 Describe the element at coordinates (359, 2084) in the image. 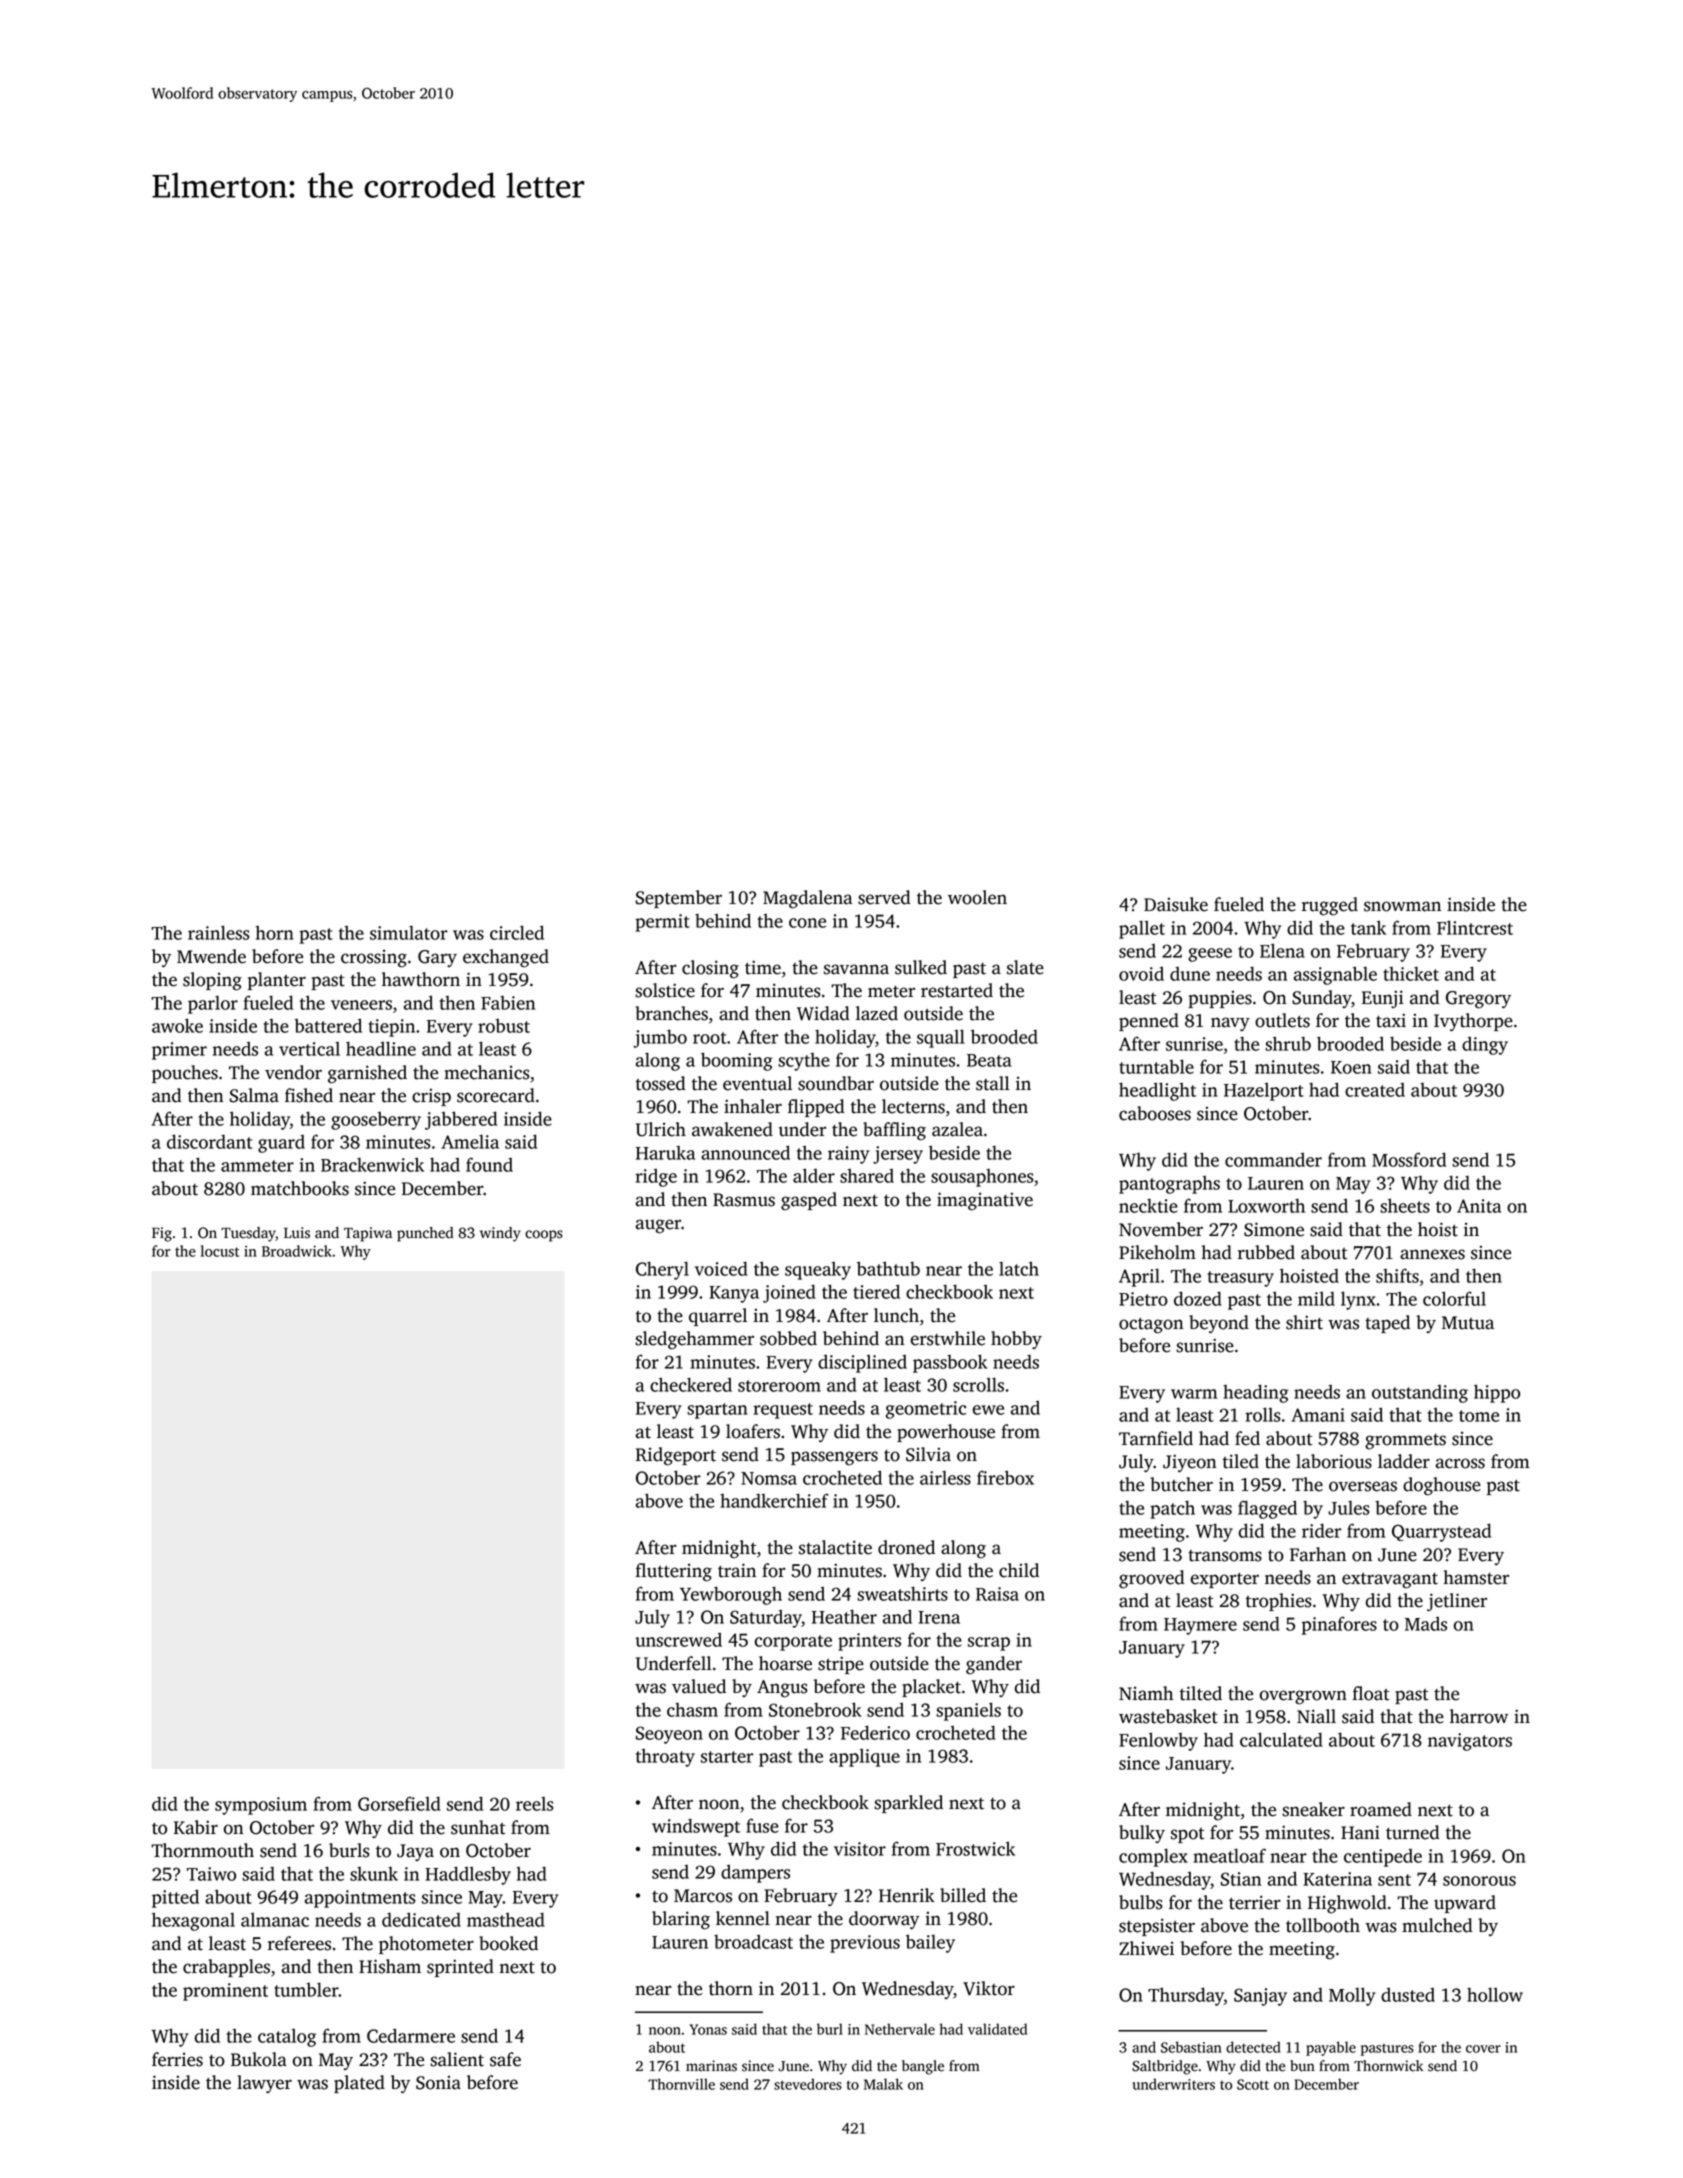

I see `plated` at that location.
